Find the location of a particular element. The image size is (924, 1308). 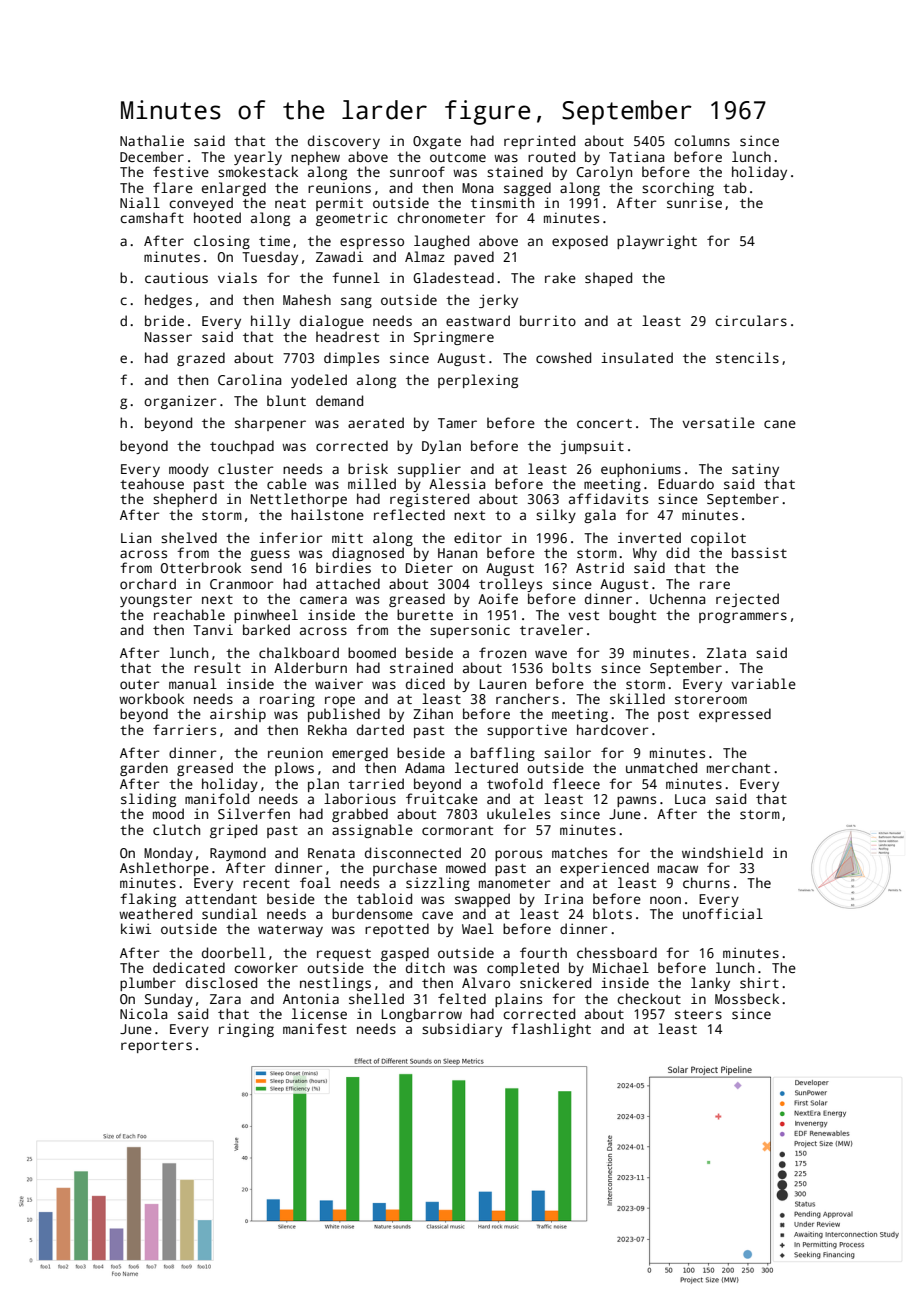

steers is located at coordinates (698, 1014).
